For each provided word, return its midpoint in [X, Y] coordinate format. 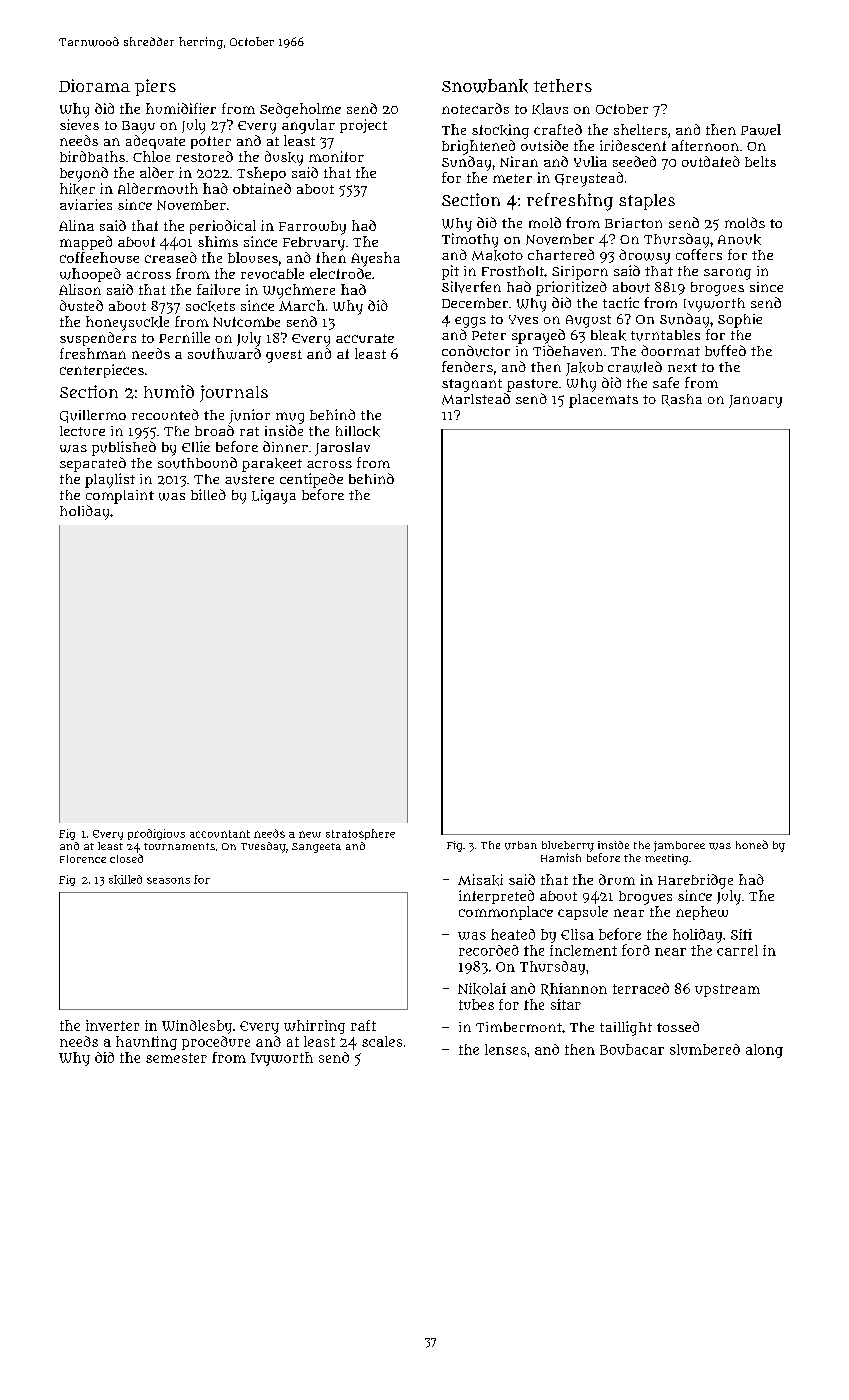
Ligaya [274, 496]
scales [382, 1041]
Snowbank [485, 86]
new [310, 834]
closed [126, 858]
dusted [81, 305]
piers [155, 87]
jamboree [679, 846]
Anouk [739, 239]
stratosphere [360, 834]
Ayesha [375, 259]
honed [752, 844]
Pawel [761, 130]
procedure [216, 1043]
